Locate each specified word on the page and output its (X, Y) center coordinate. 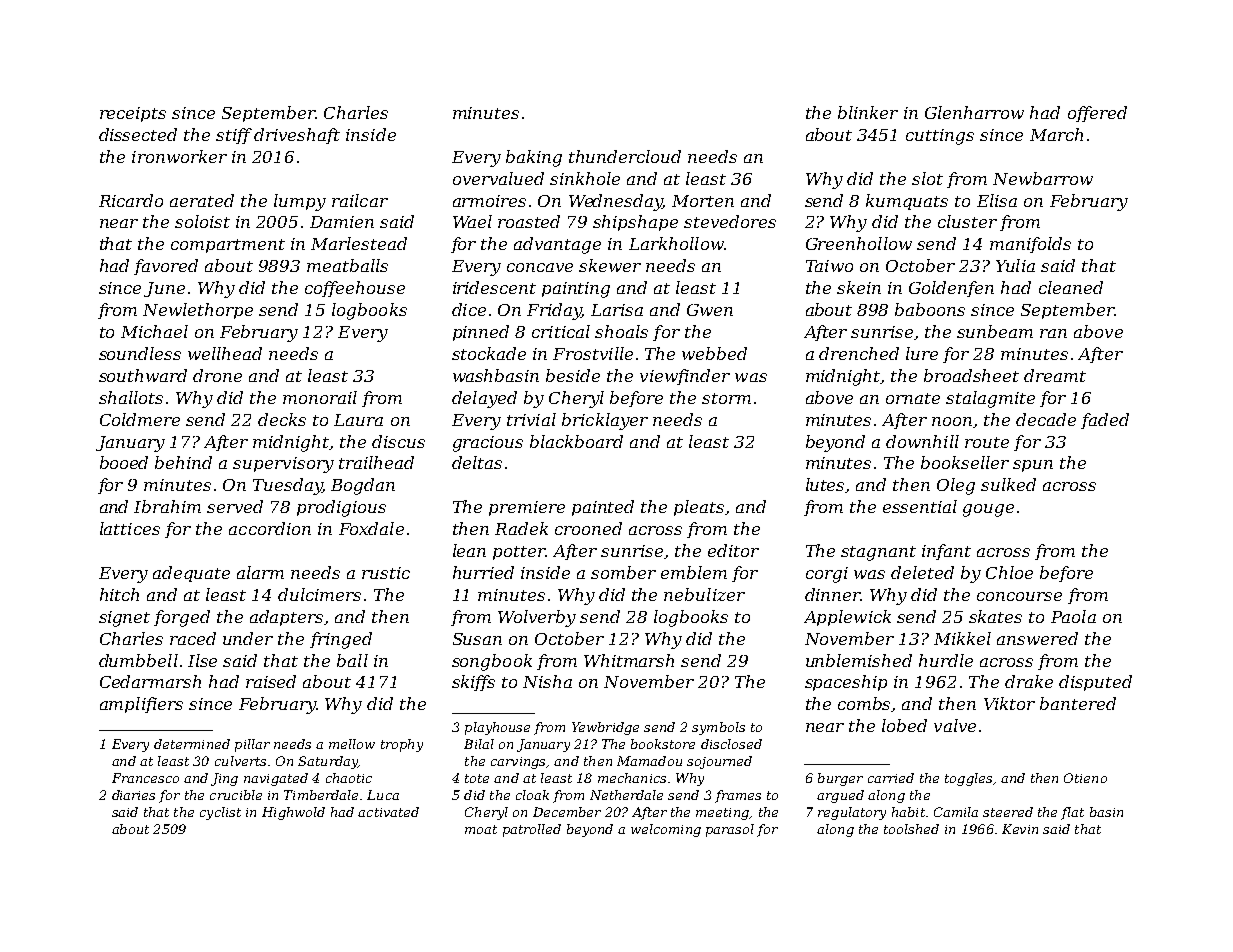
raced (193, 638)
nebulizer (704, 594)
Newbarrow (1043, 178)
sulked (1008, 484)
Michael (154, 331)
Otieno (1085, 778)
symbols (718, 728)
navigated (276, 779)
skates (995, 616)
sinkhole (585, 178)
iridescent (494, 287)
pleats (699, 508)
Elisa (997, 200)
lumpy (300, 202)
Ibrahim (167, 506)
